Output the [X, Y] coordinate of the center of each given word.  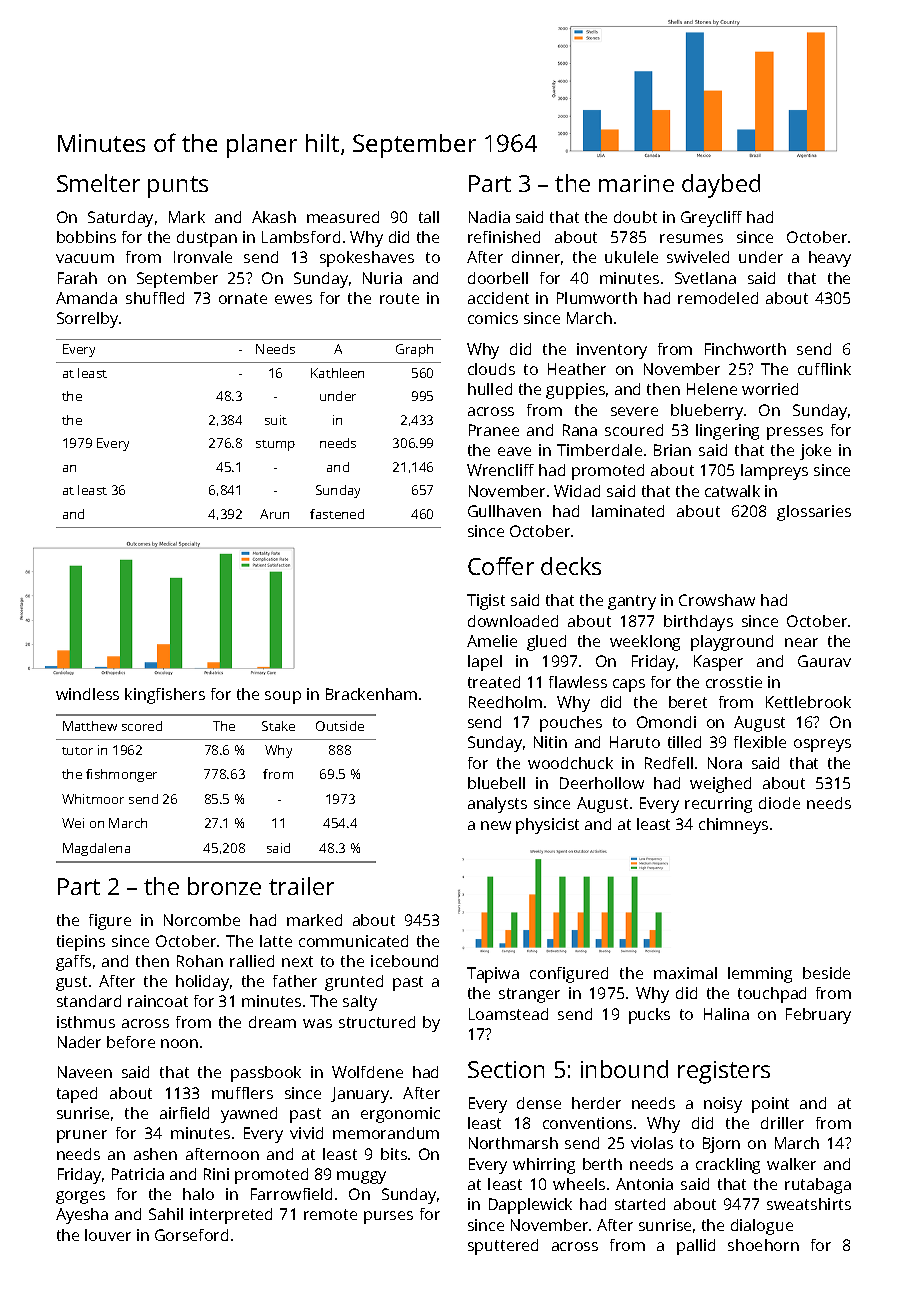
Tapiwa [493, 975]
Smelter [98, 183]
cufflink [824, 369]
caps [629, 685]
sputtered [503, 1247]
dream [272, 1022]
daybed [721, 186]
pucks [649, 1016]
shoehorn [763, 1245]
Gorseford [191, 1235]
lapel [485, 663]
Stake [278, 726]
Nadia [489, 217]
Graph [414, 350]
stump [275, 445]
